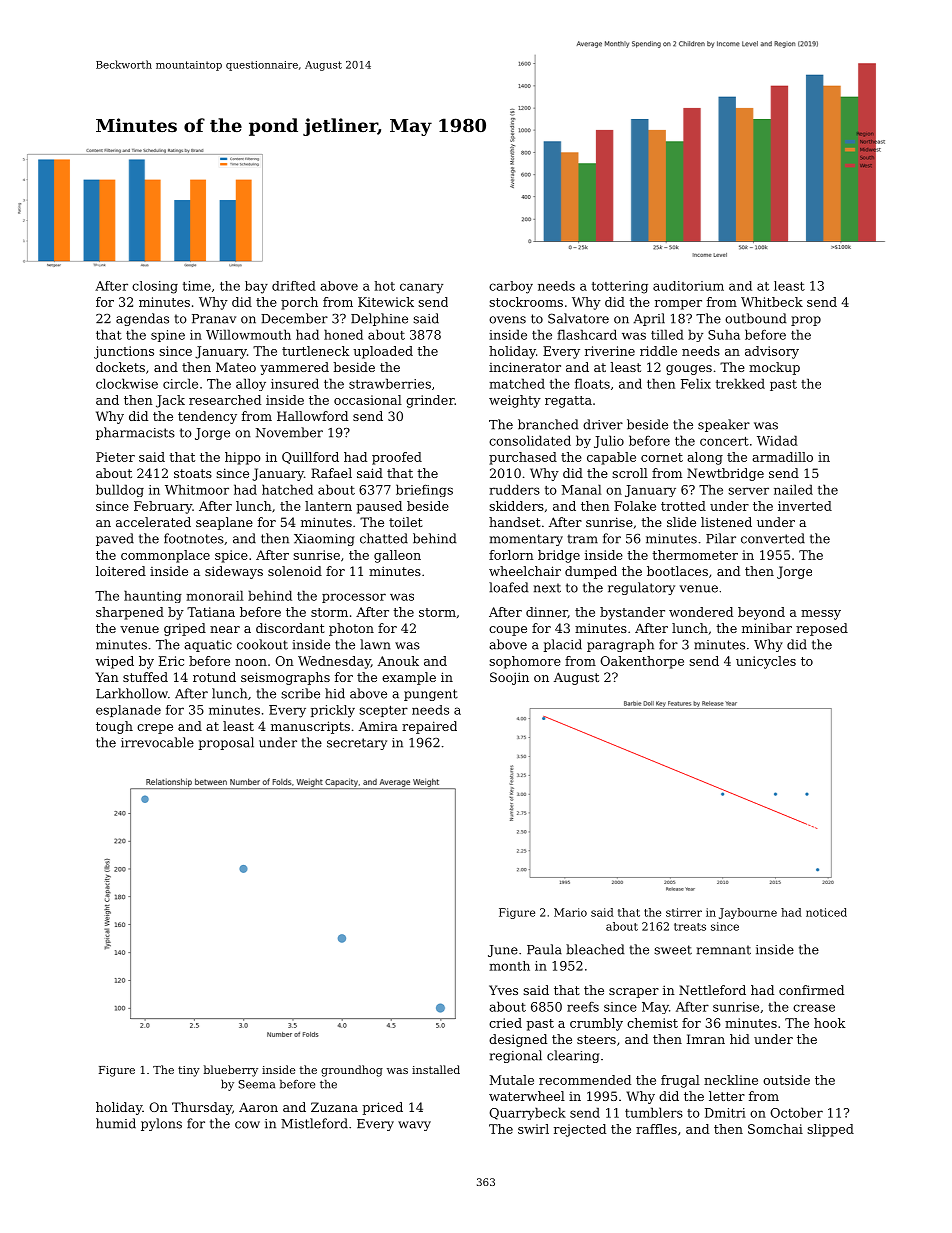 The image size is (952, 1233). Describe the element at coordinates (214, 319) in the screenshot. I see `Pranav` at that location.
